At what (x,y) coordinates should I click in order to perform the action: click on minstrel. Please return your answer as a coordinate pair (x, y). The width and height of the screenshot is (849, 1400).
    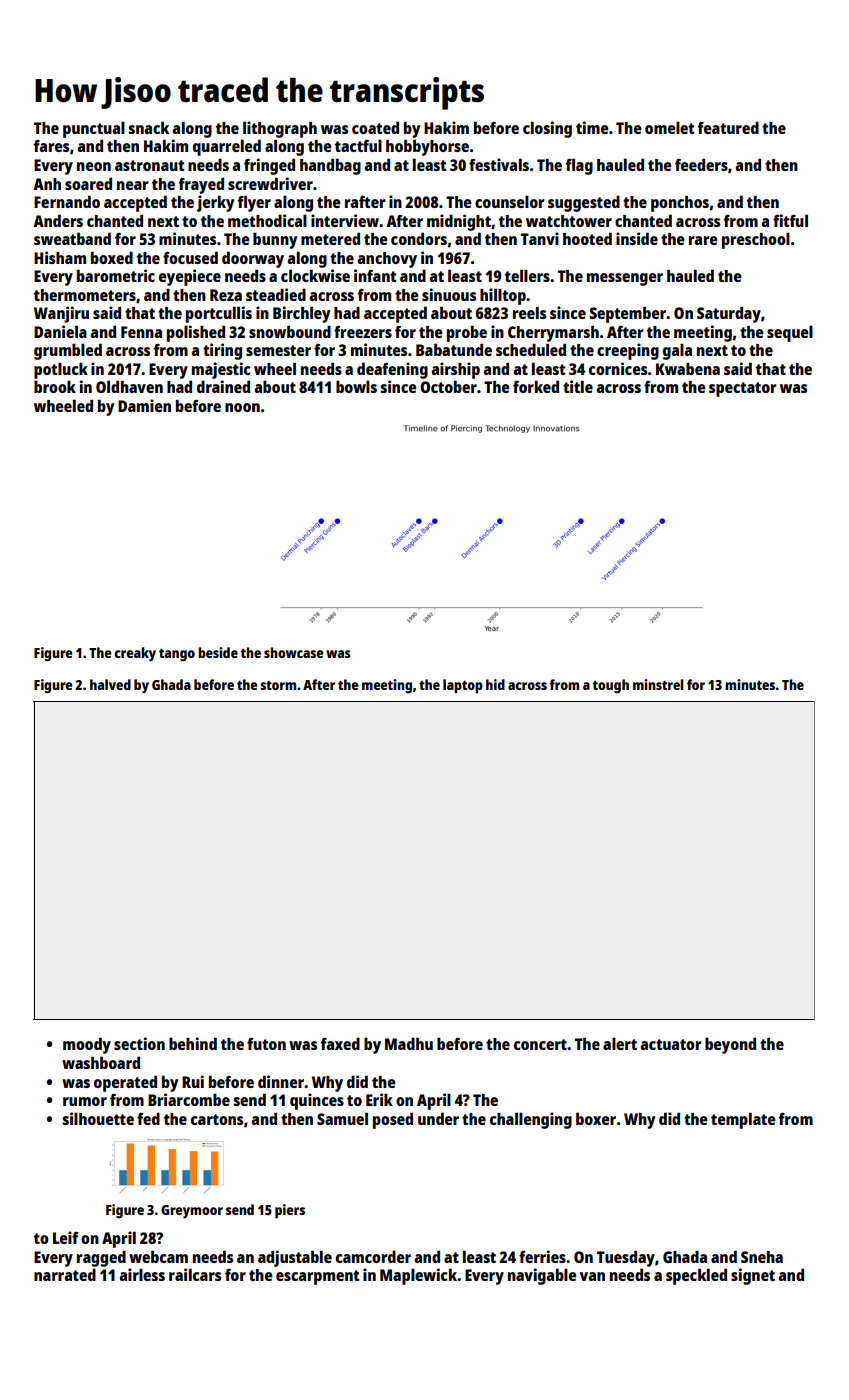
    Looking at the image, I should click on (658, 684).
